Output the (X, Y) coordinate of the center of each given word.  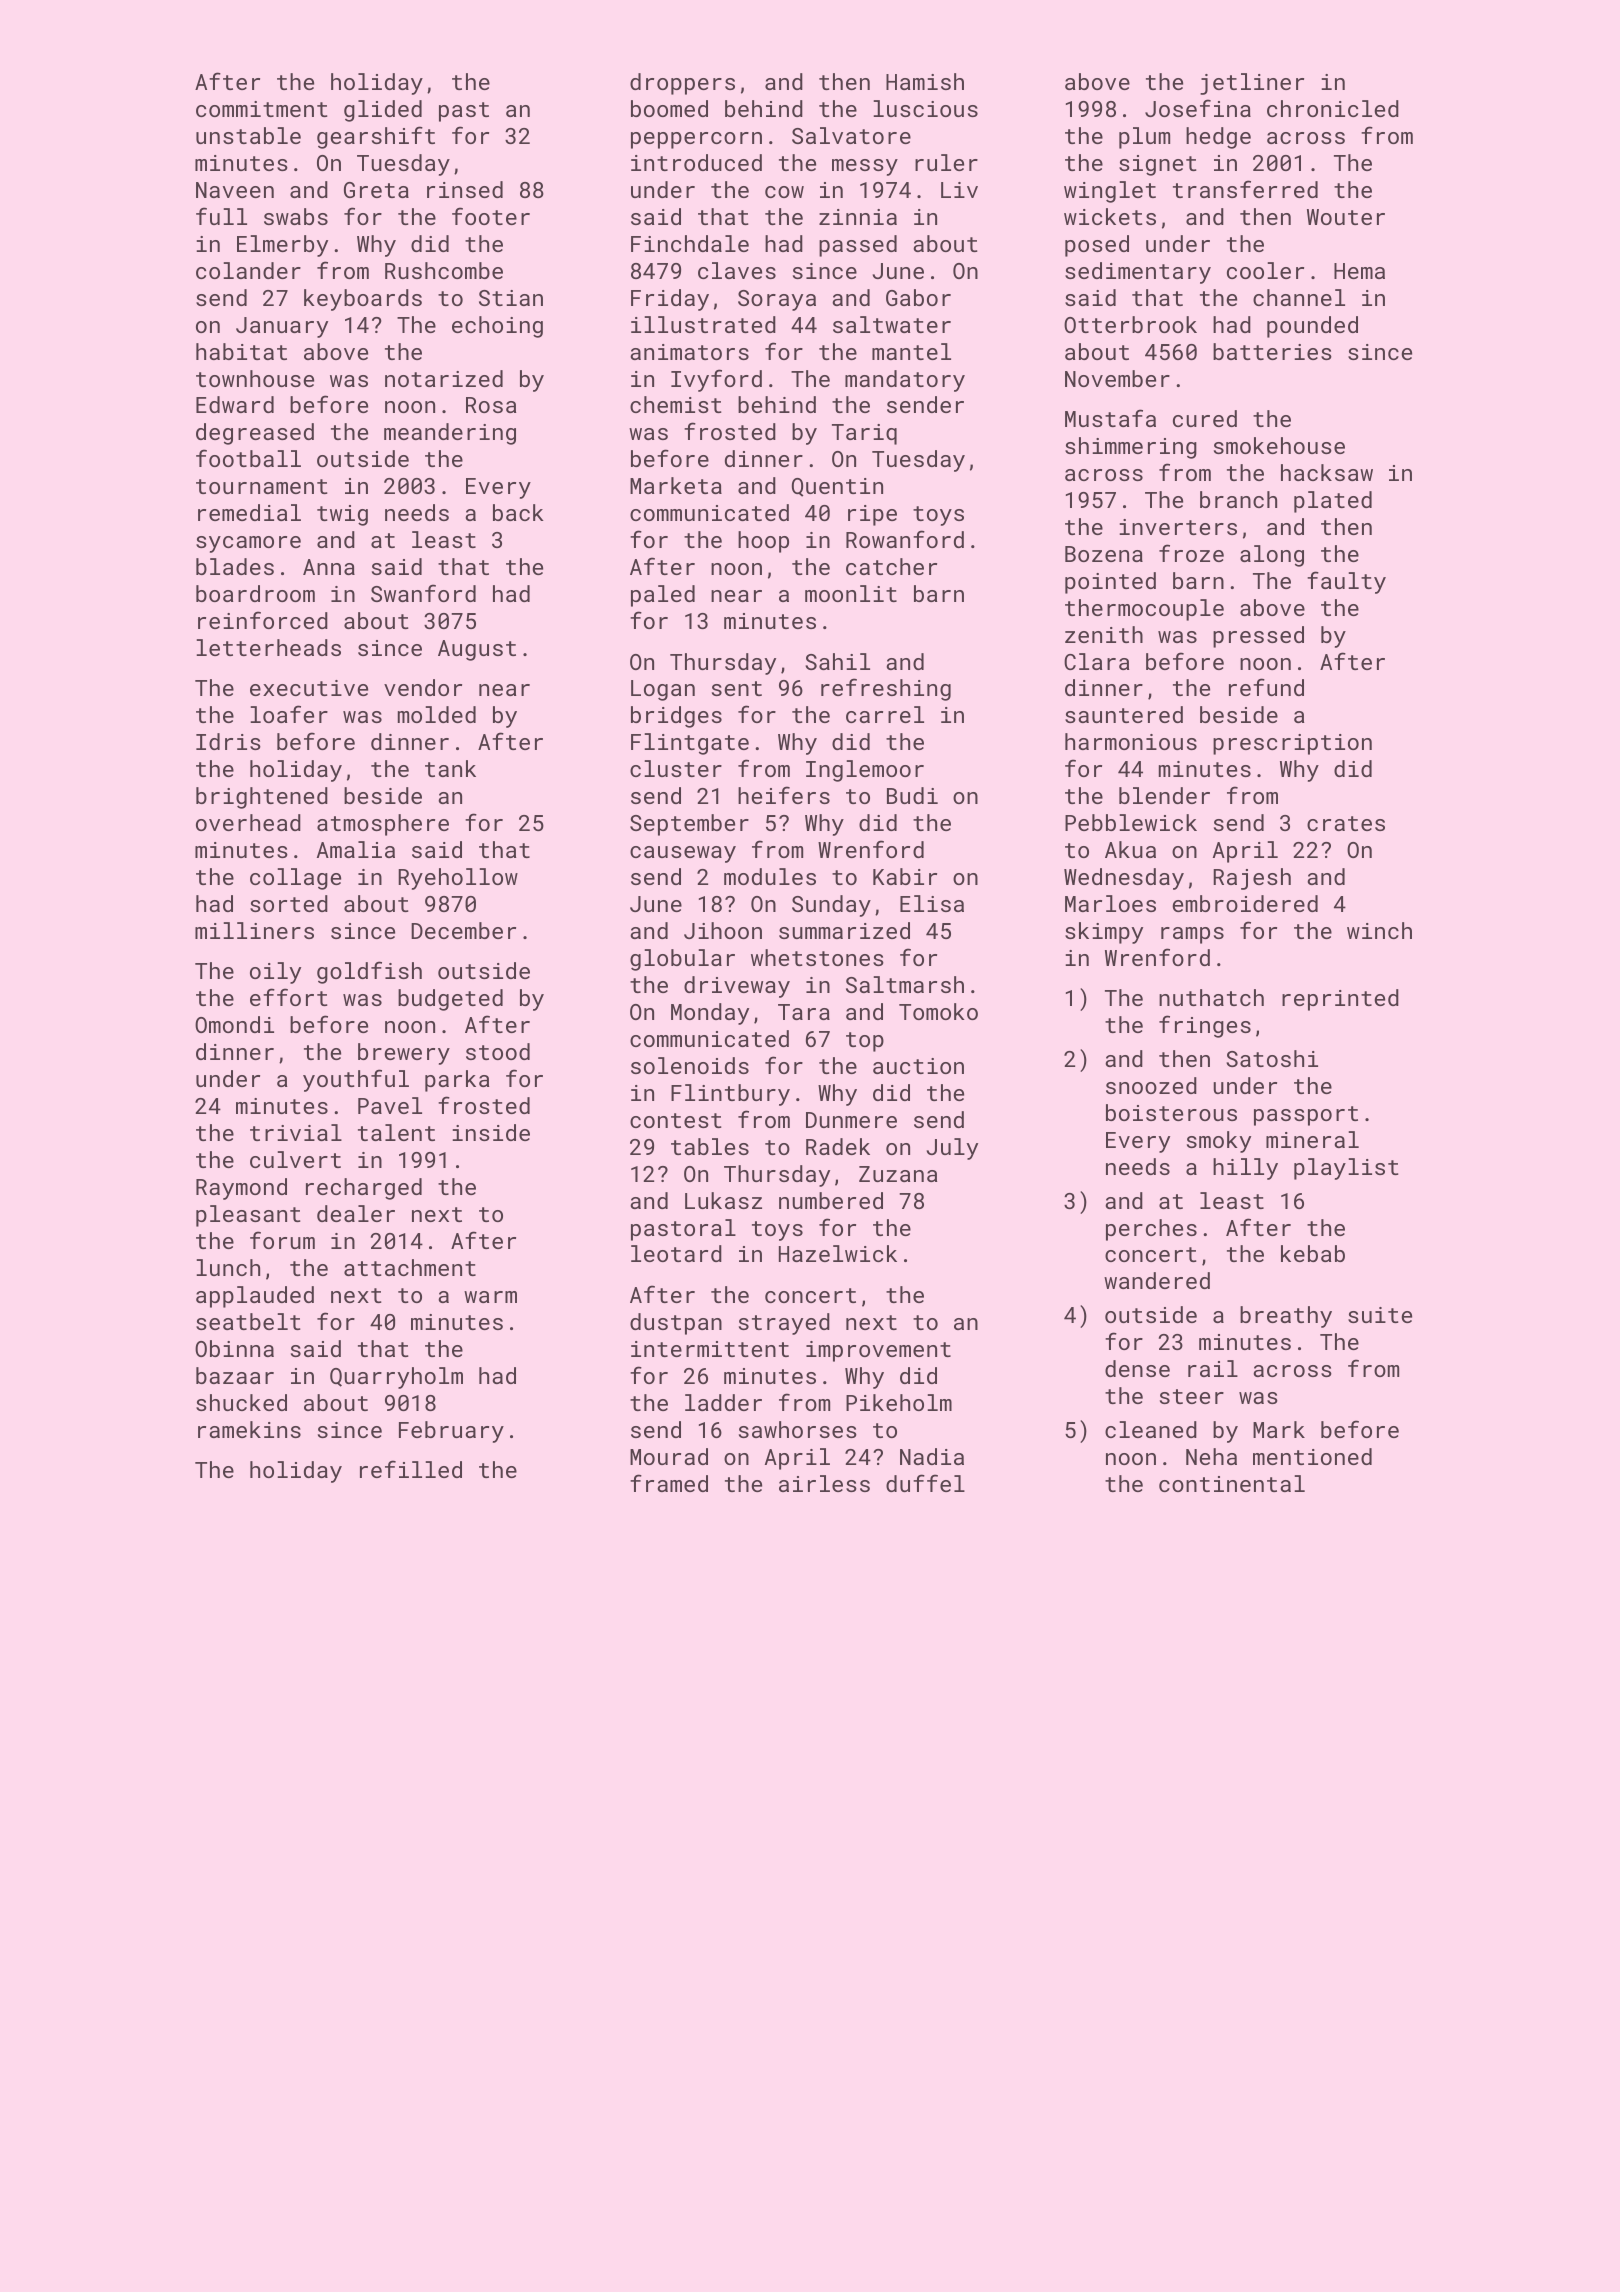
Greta (376, 190)
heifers (784, 795)
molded (437, 714)
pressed (1258, 637)
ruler (946, 162)
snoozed (1151, 1085)
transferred (1245, 189)
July (952, 1149)
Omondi (234, 1024)
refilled (411, 1469)
